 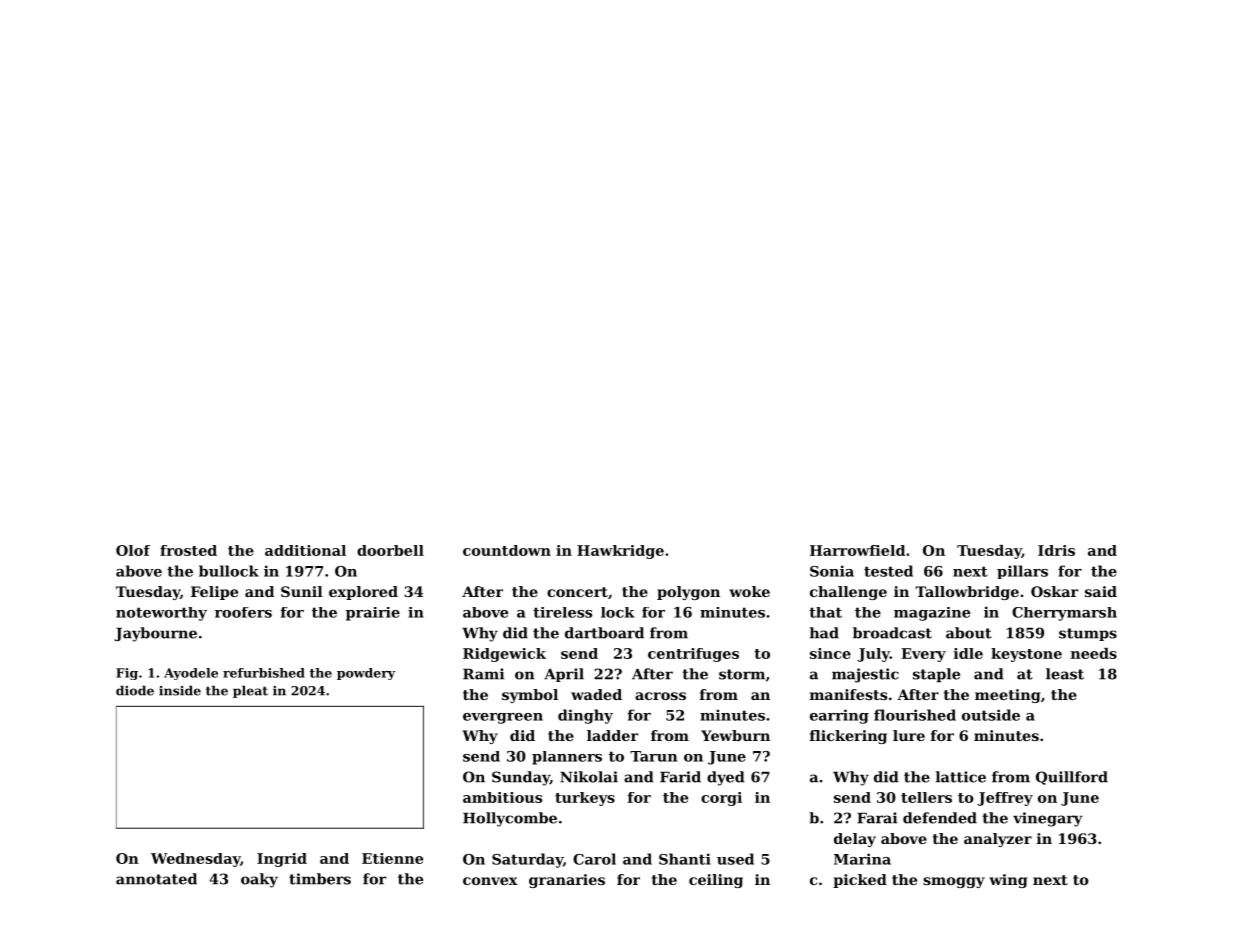 I want to click on timbers, so click(x=320, y=879).
